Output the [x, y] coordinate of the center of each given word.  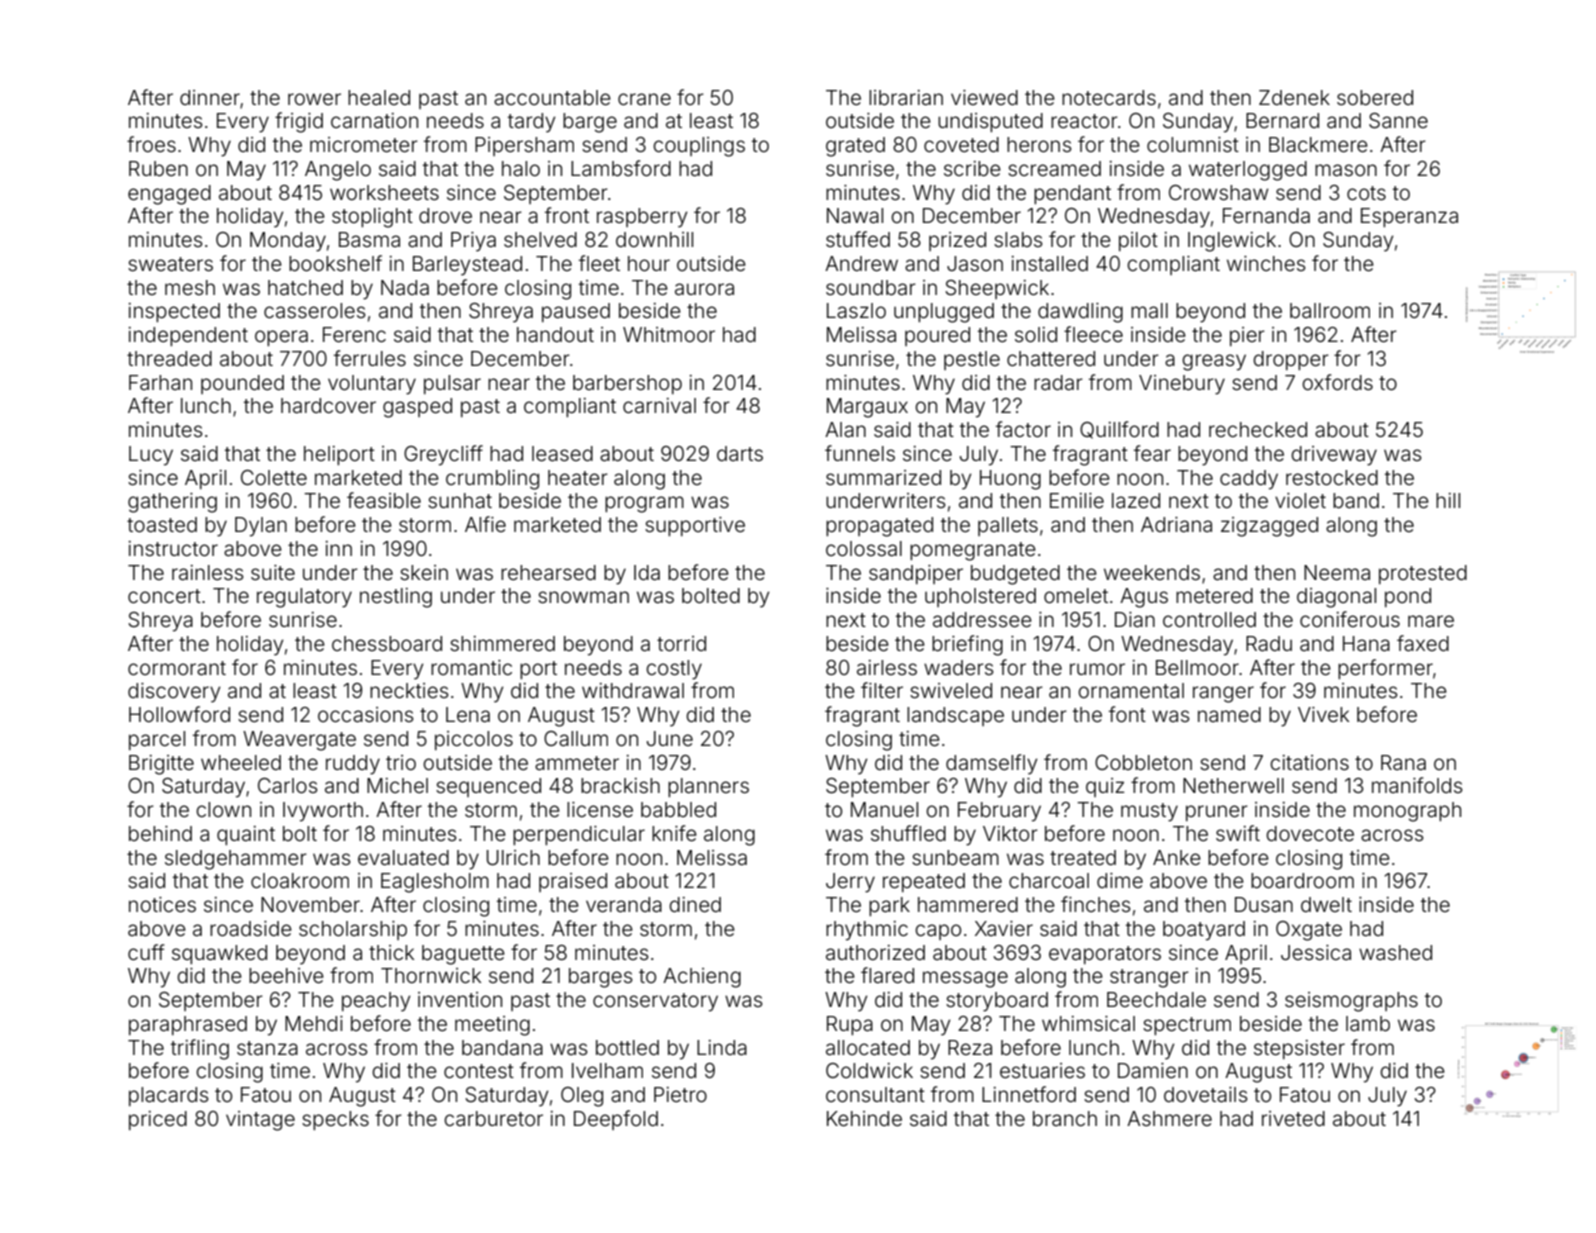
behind [160, 833]
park [889, 906]
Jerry [850, 883]
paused [576, 312]
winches [1266, 263]
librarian [906, 97]
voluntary [372, 385]
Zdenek [1294, 97]
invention [460, 999]
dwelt [1326, 904]
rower [314, 99]
